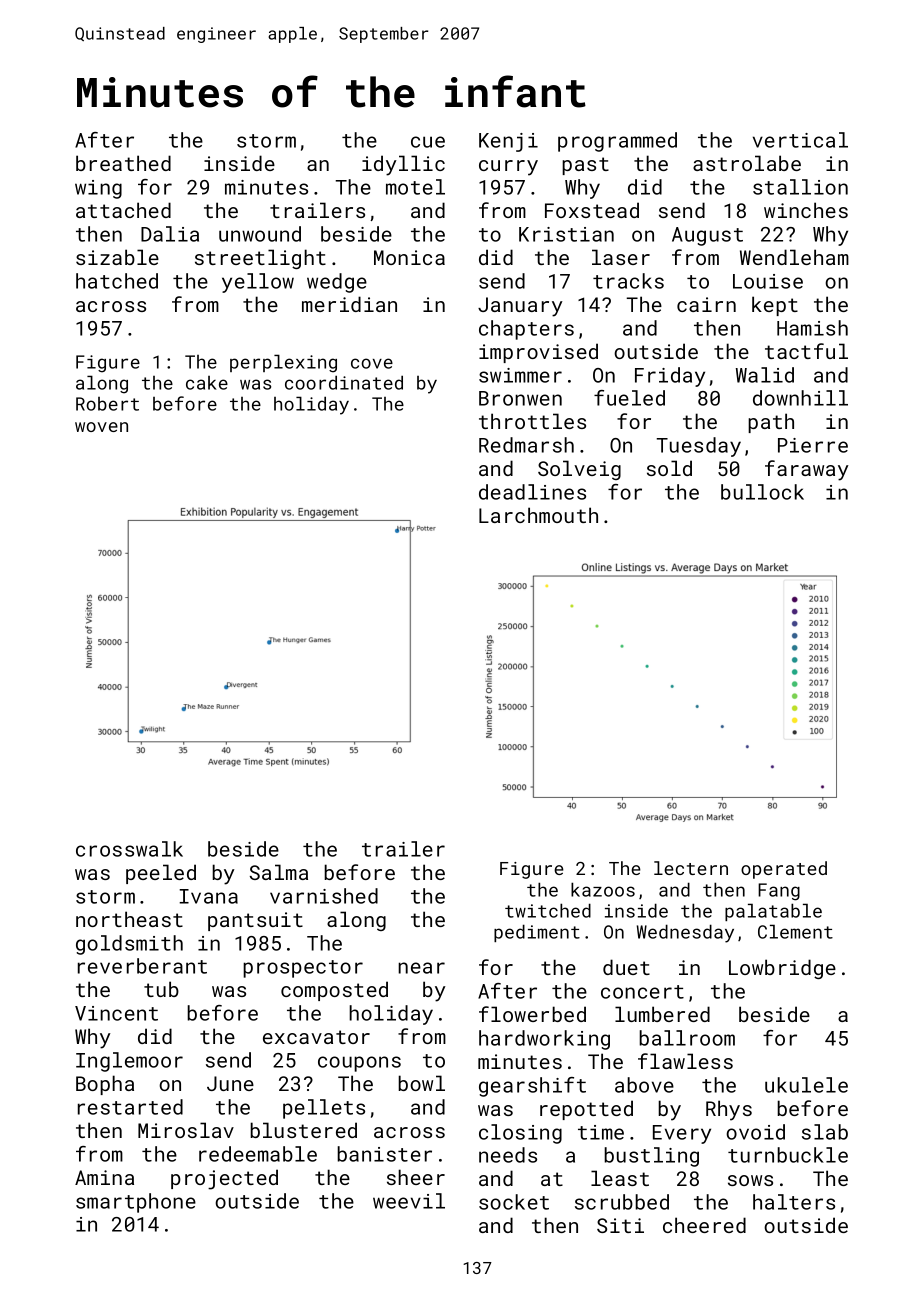 The image size is (924, 1314). What do you see at coordinates (161, 874) in the document?
I see `peeled` at bounding box center [161, 874].
